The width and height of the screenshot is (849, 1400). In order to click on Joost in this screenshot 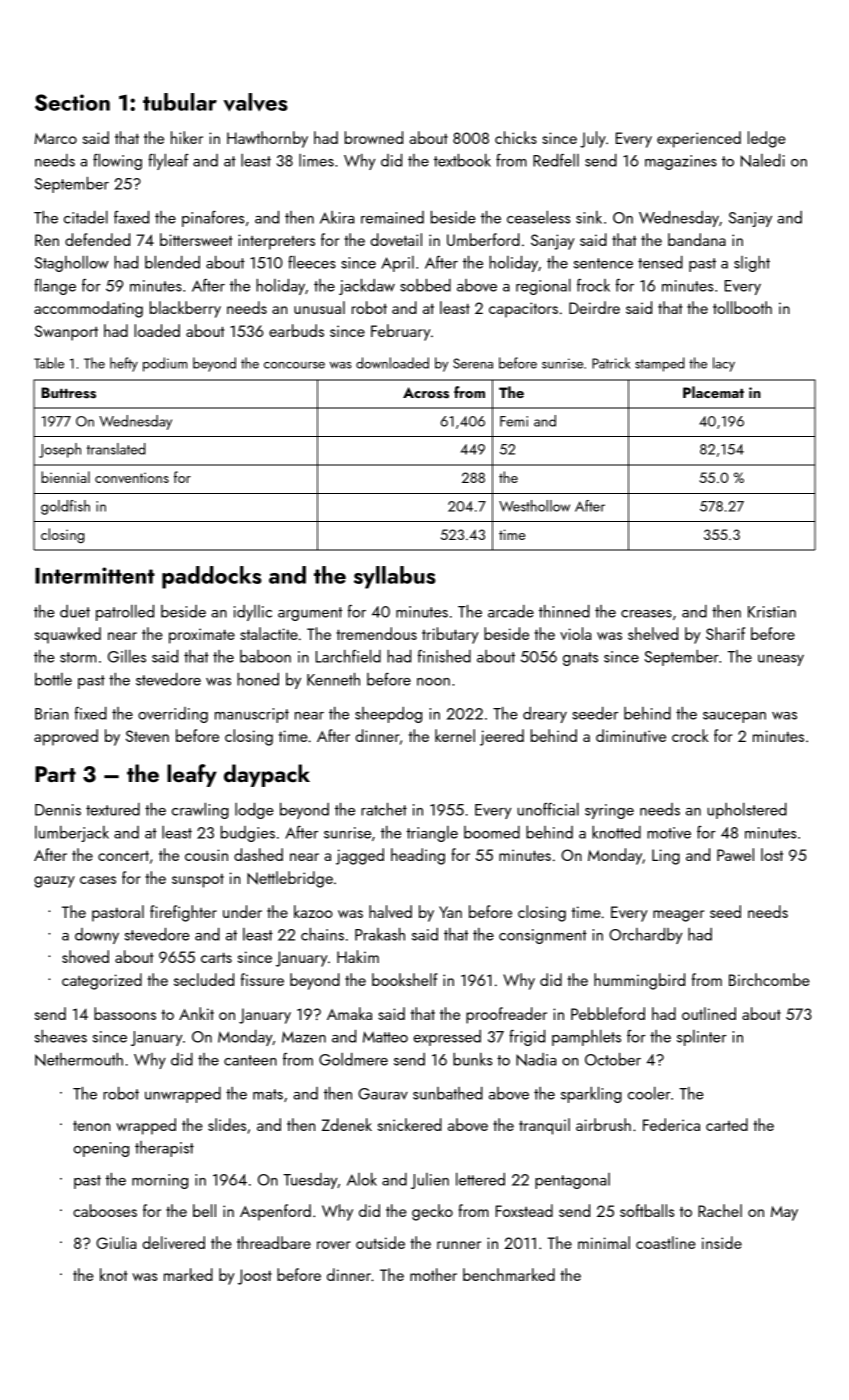, I will do `click(255, 1277)`.
